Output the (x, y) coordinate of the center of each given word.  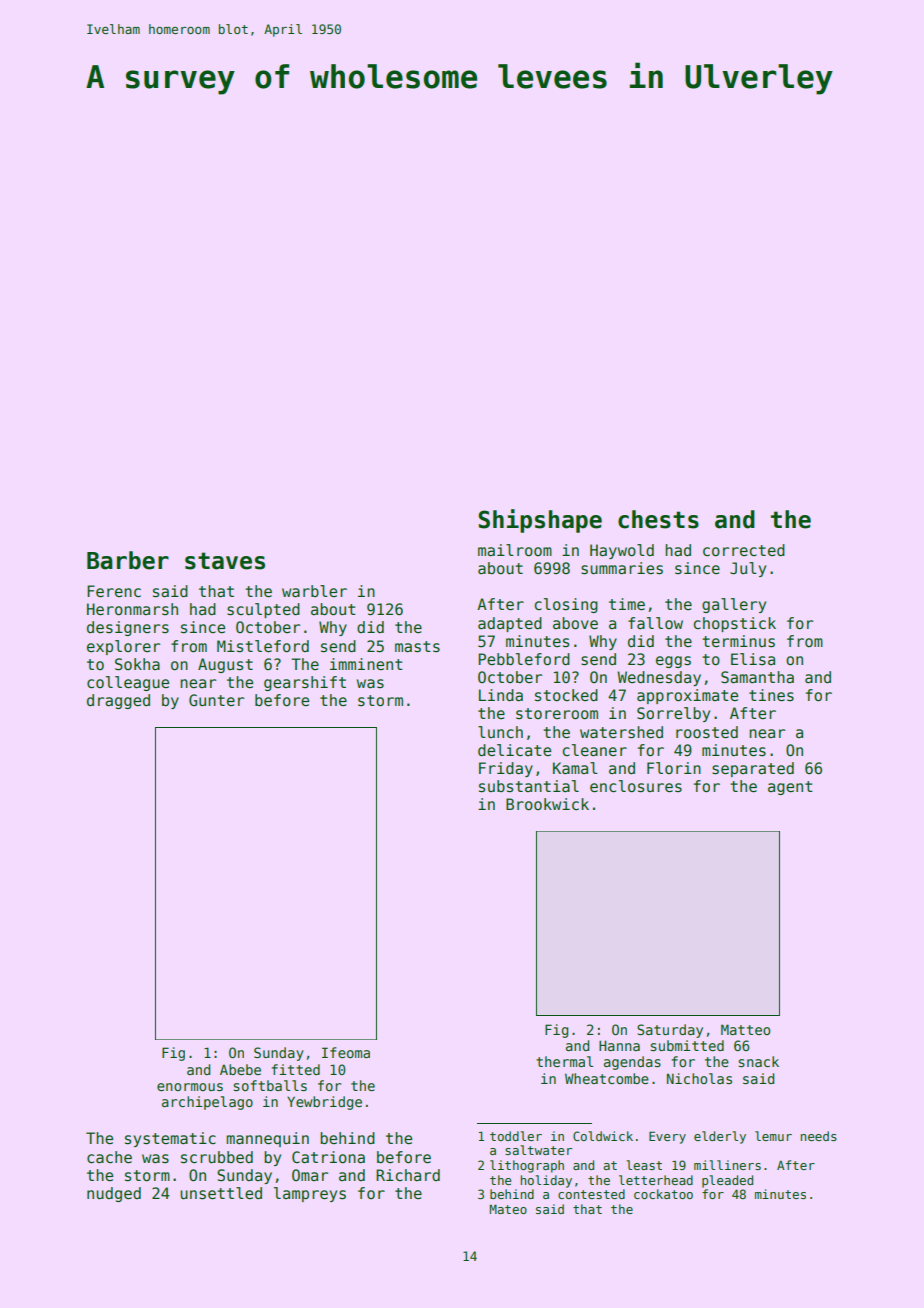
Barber (128, 560)
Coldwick (603, 1136)
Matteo (745, 1029)
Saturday (670, 1031)
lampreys (310, 1194)
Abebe (240, 1069)
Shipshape (540, 521)
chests (658, 519)
